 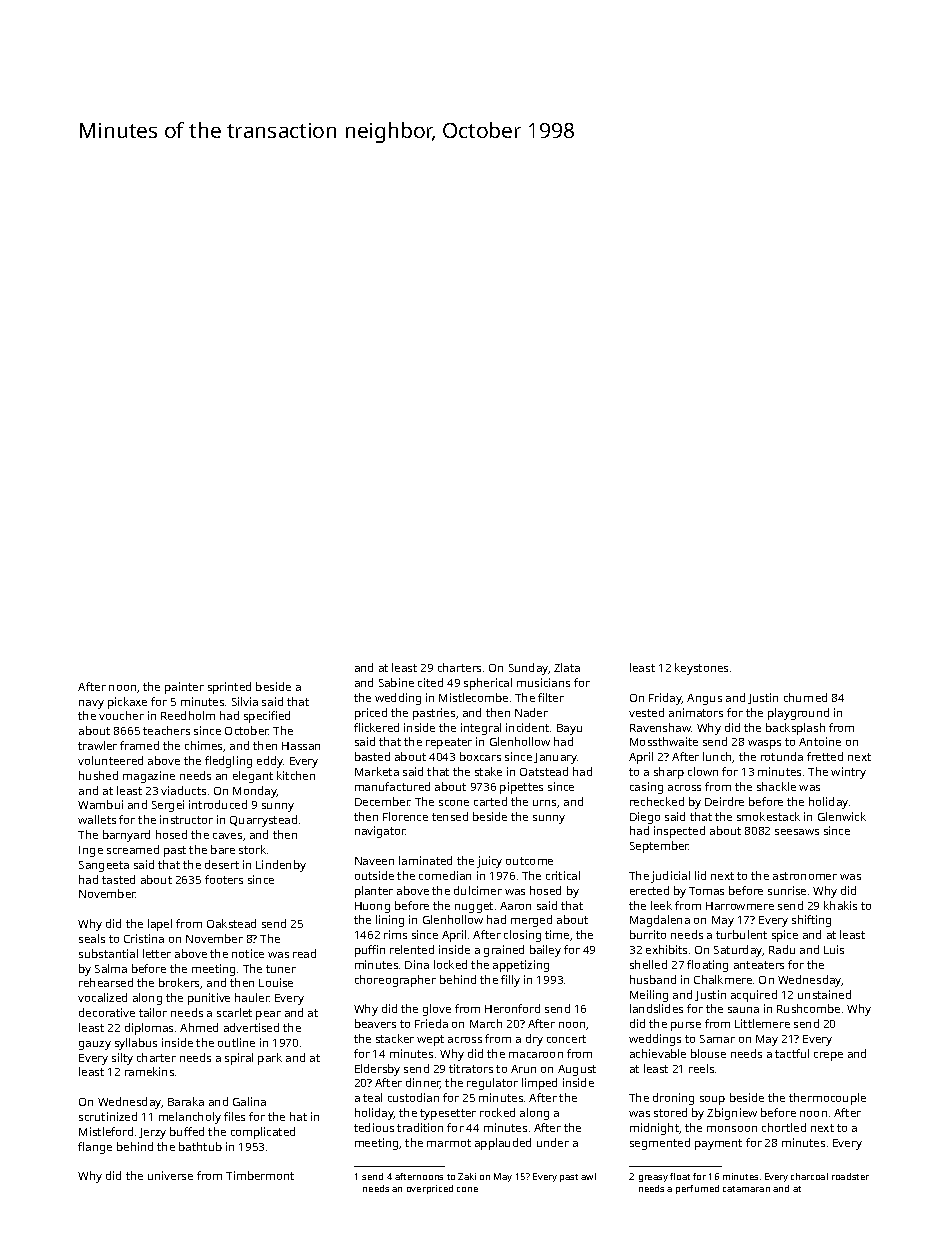 I want to click on fretted, so click(x=825, y=756).
